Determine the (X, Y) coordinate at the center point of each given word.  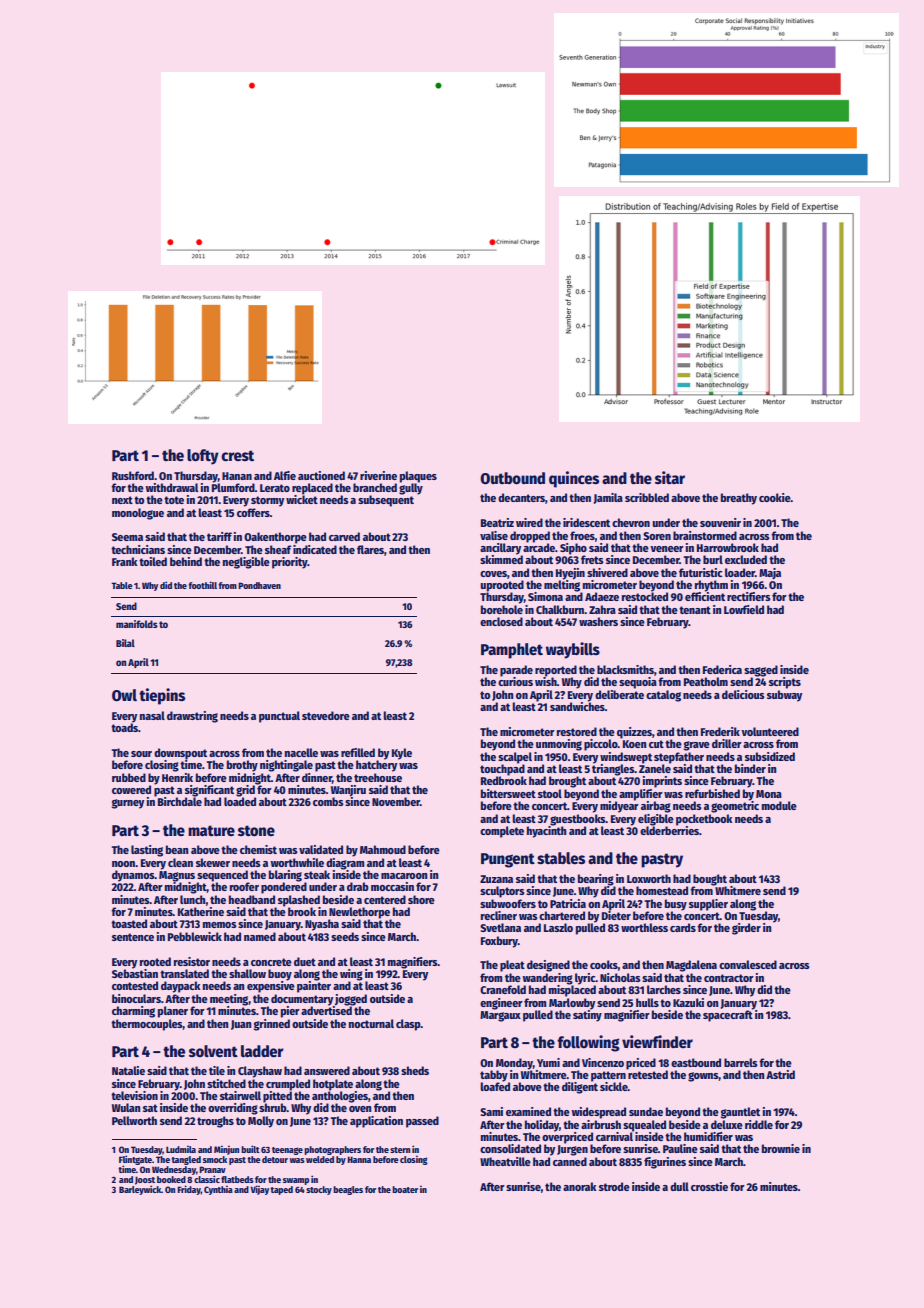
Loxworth (649, 878)
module (779, 805)
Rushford (133, 475)
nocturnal (371, 1023)
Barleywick (140, 1190)
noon (123, 864)
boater (405, 1189)
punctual (279, 717)
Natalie (128, 1070)
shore (421, 899)
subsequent (386, 501)
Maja (770, 574)
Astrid (780, 1074)
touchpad (502, 770)
